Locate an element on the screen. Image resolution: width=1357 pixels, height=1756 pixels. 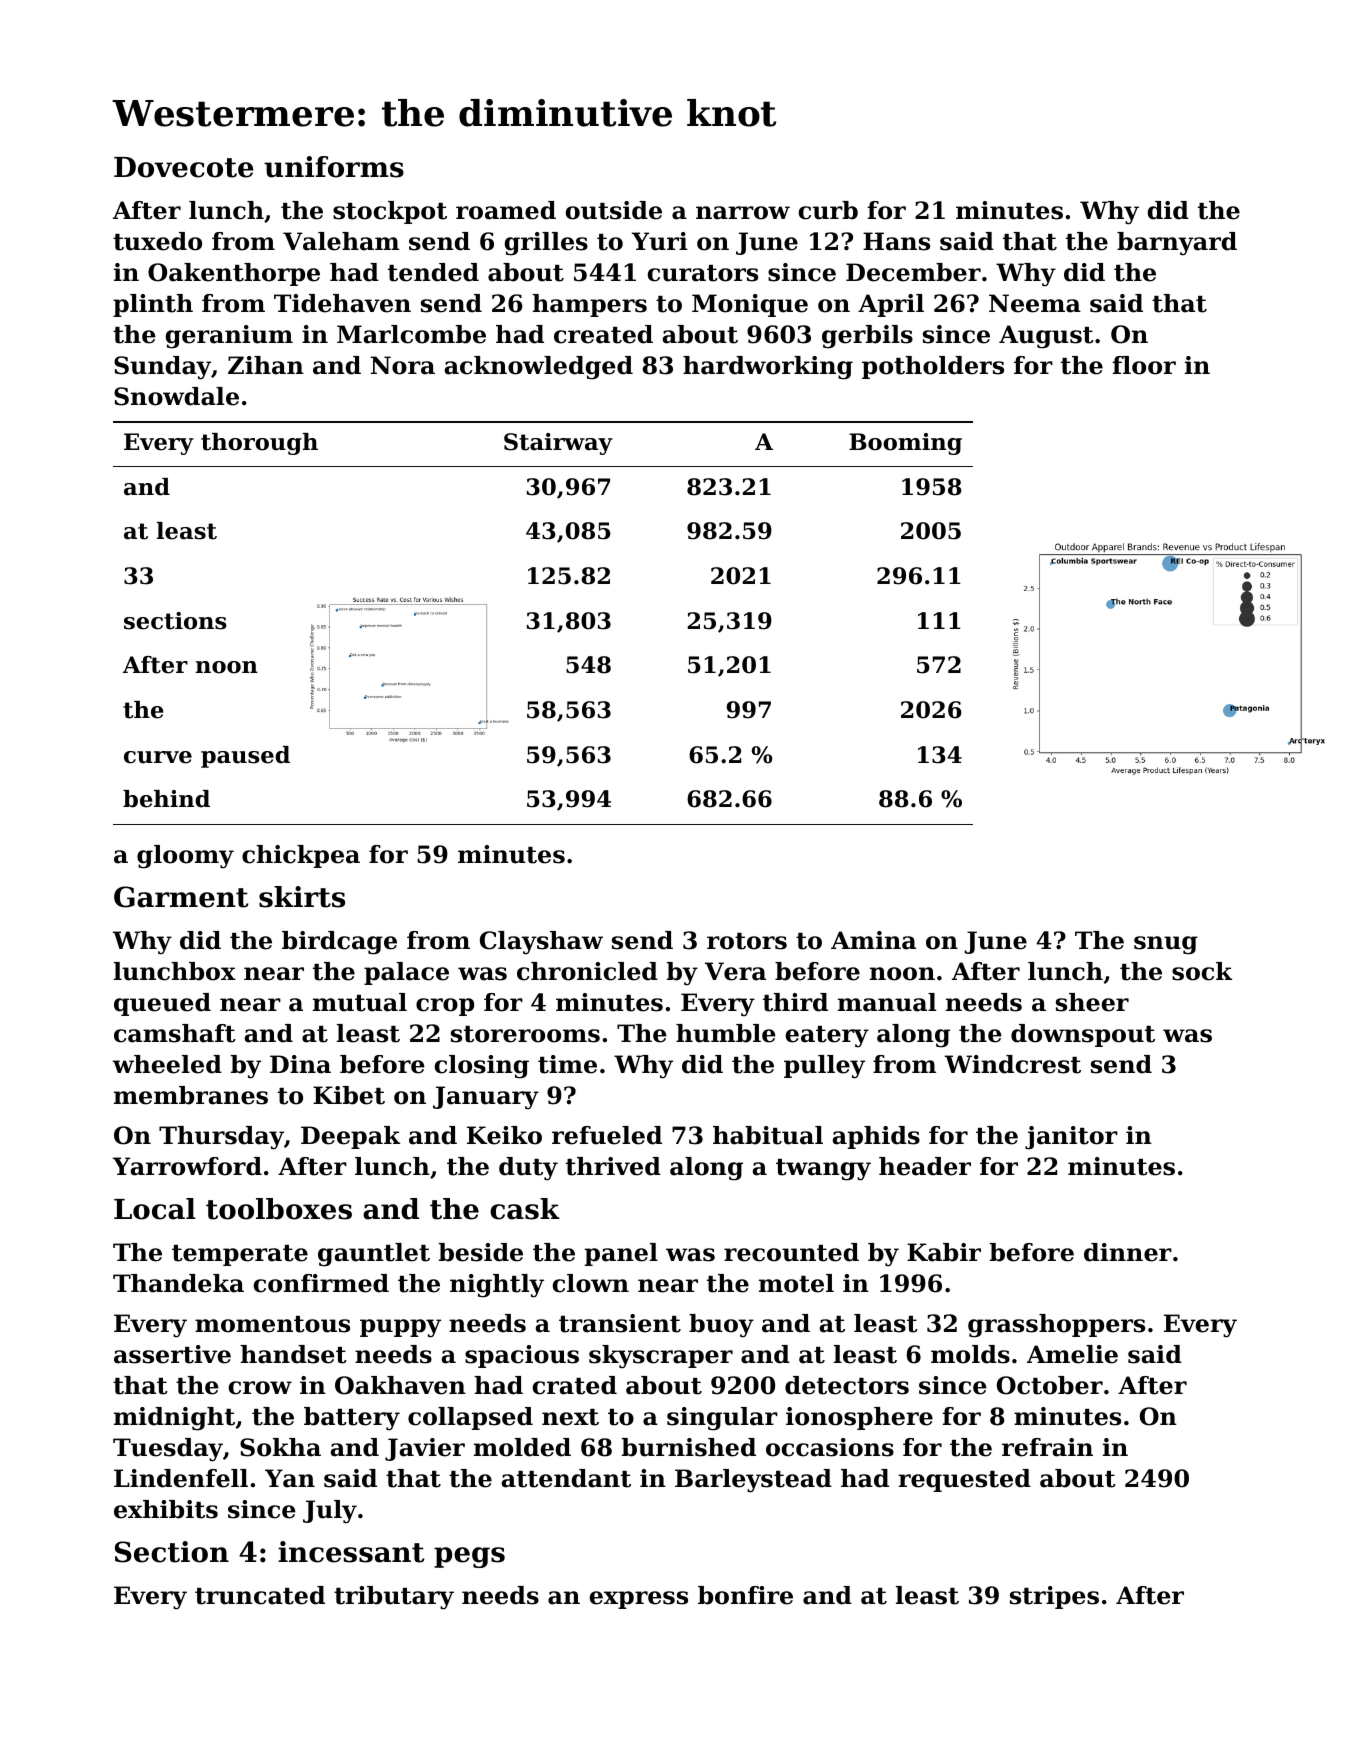
narrow is located at coordinates (743, 213).
